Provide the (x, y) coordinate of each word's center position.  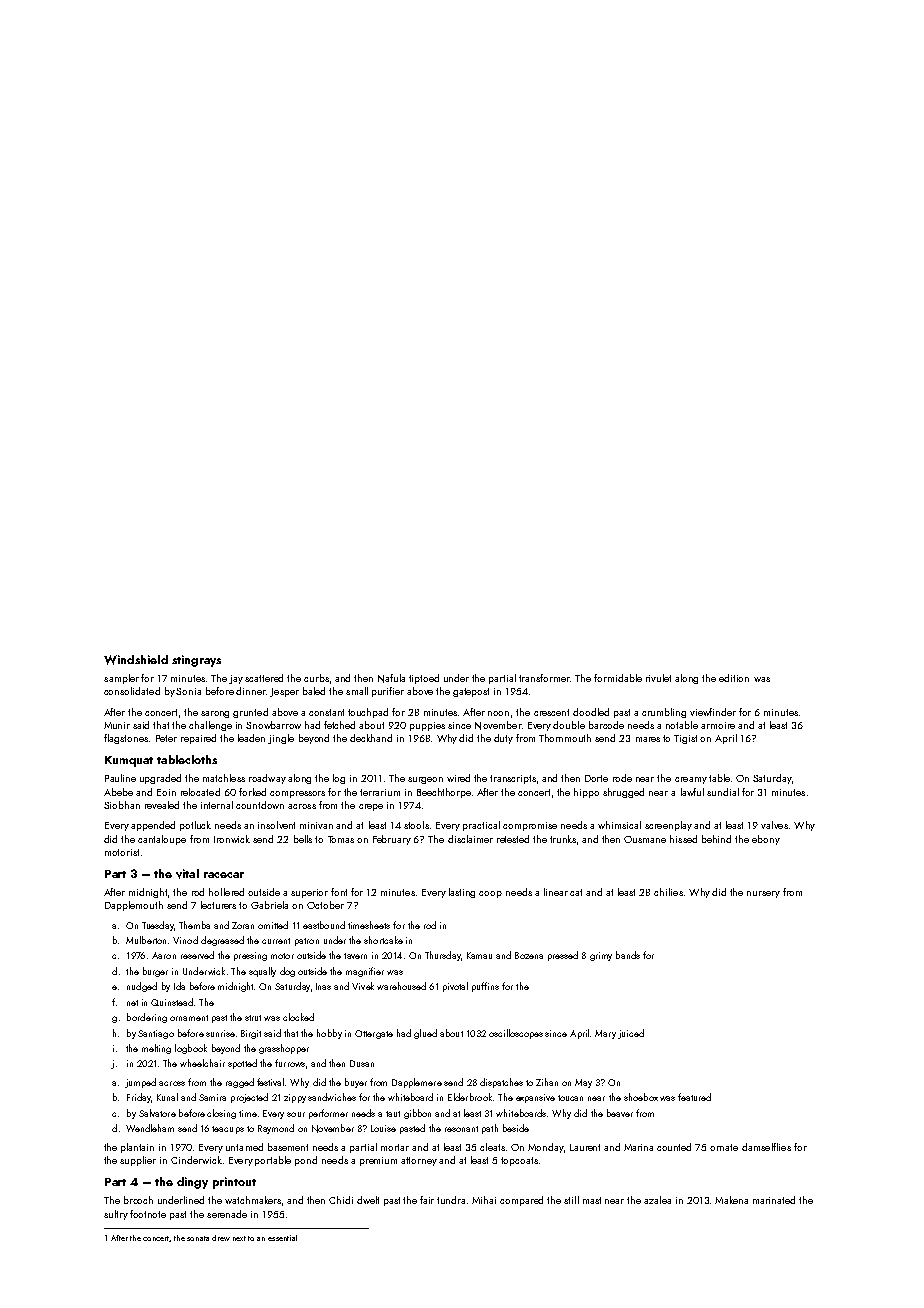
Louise (383, 1128)
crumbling (664, 713)
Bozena (529, 955)
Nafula (391, 678)
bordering (147, 1018)
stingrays (196, 661)
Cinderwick (196, 1160)
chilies (668, 892)
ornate (724, 1147)
